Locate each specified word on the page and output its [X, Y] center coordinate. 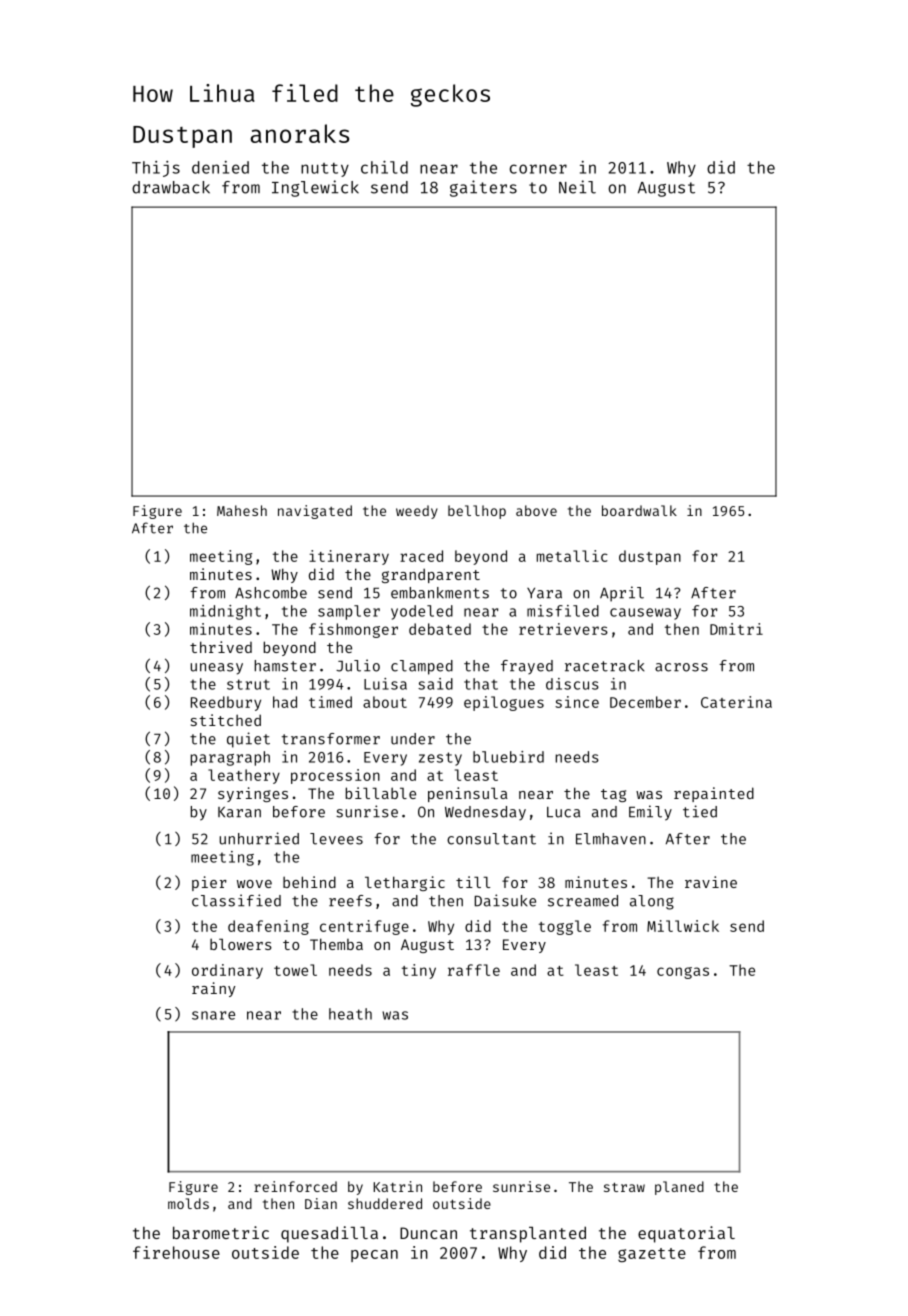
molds [188, 1203]
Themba [336, 944]
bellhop [477, 512]
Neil [577, 187]
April [622, 594]
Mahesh [242, 510]
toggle [565, 927]
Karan [239, 812]
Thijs [156, 169]
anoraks [299, 133]
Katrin [397, 1186]
